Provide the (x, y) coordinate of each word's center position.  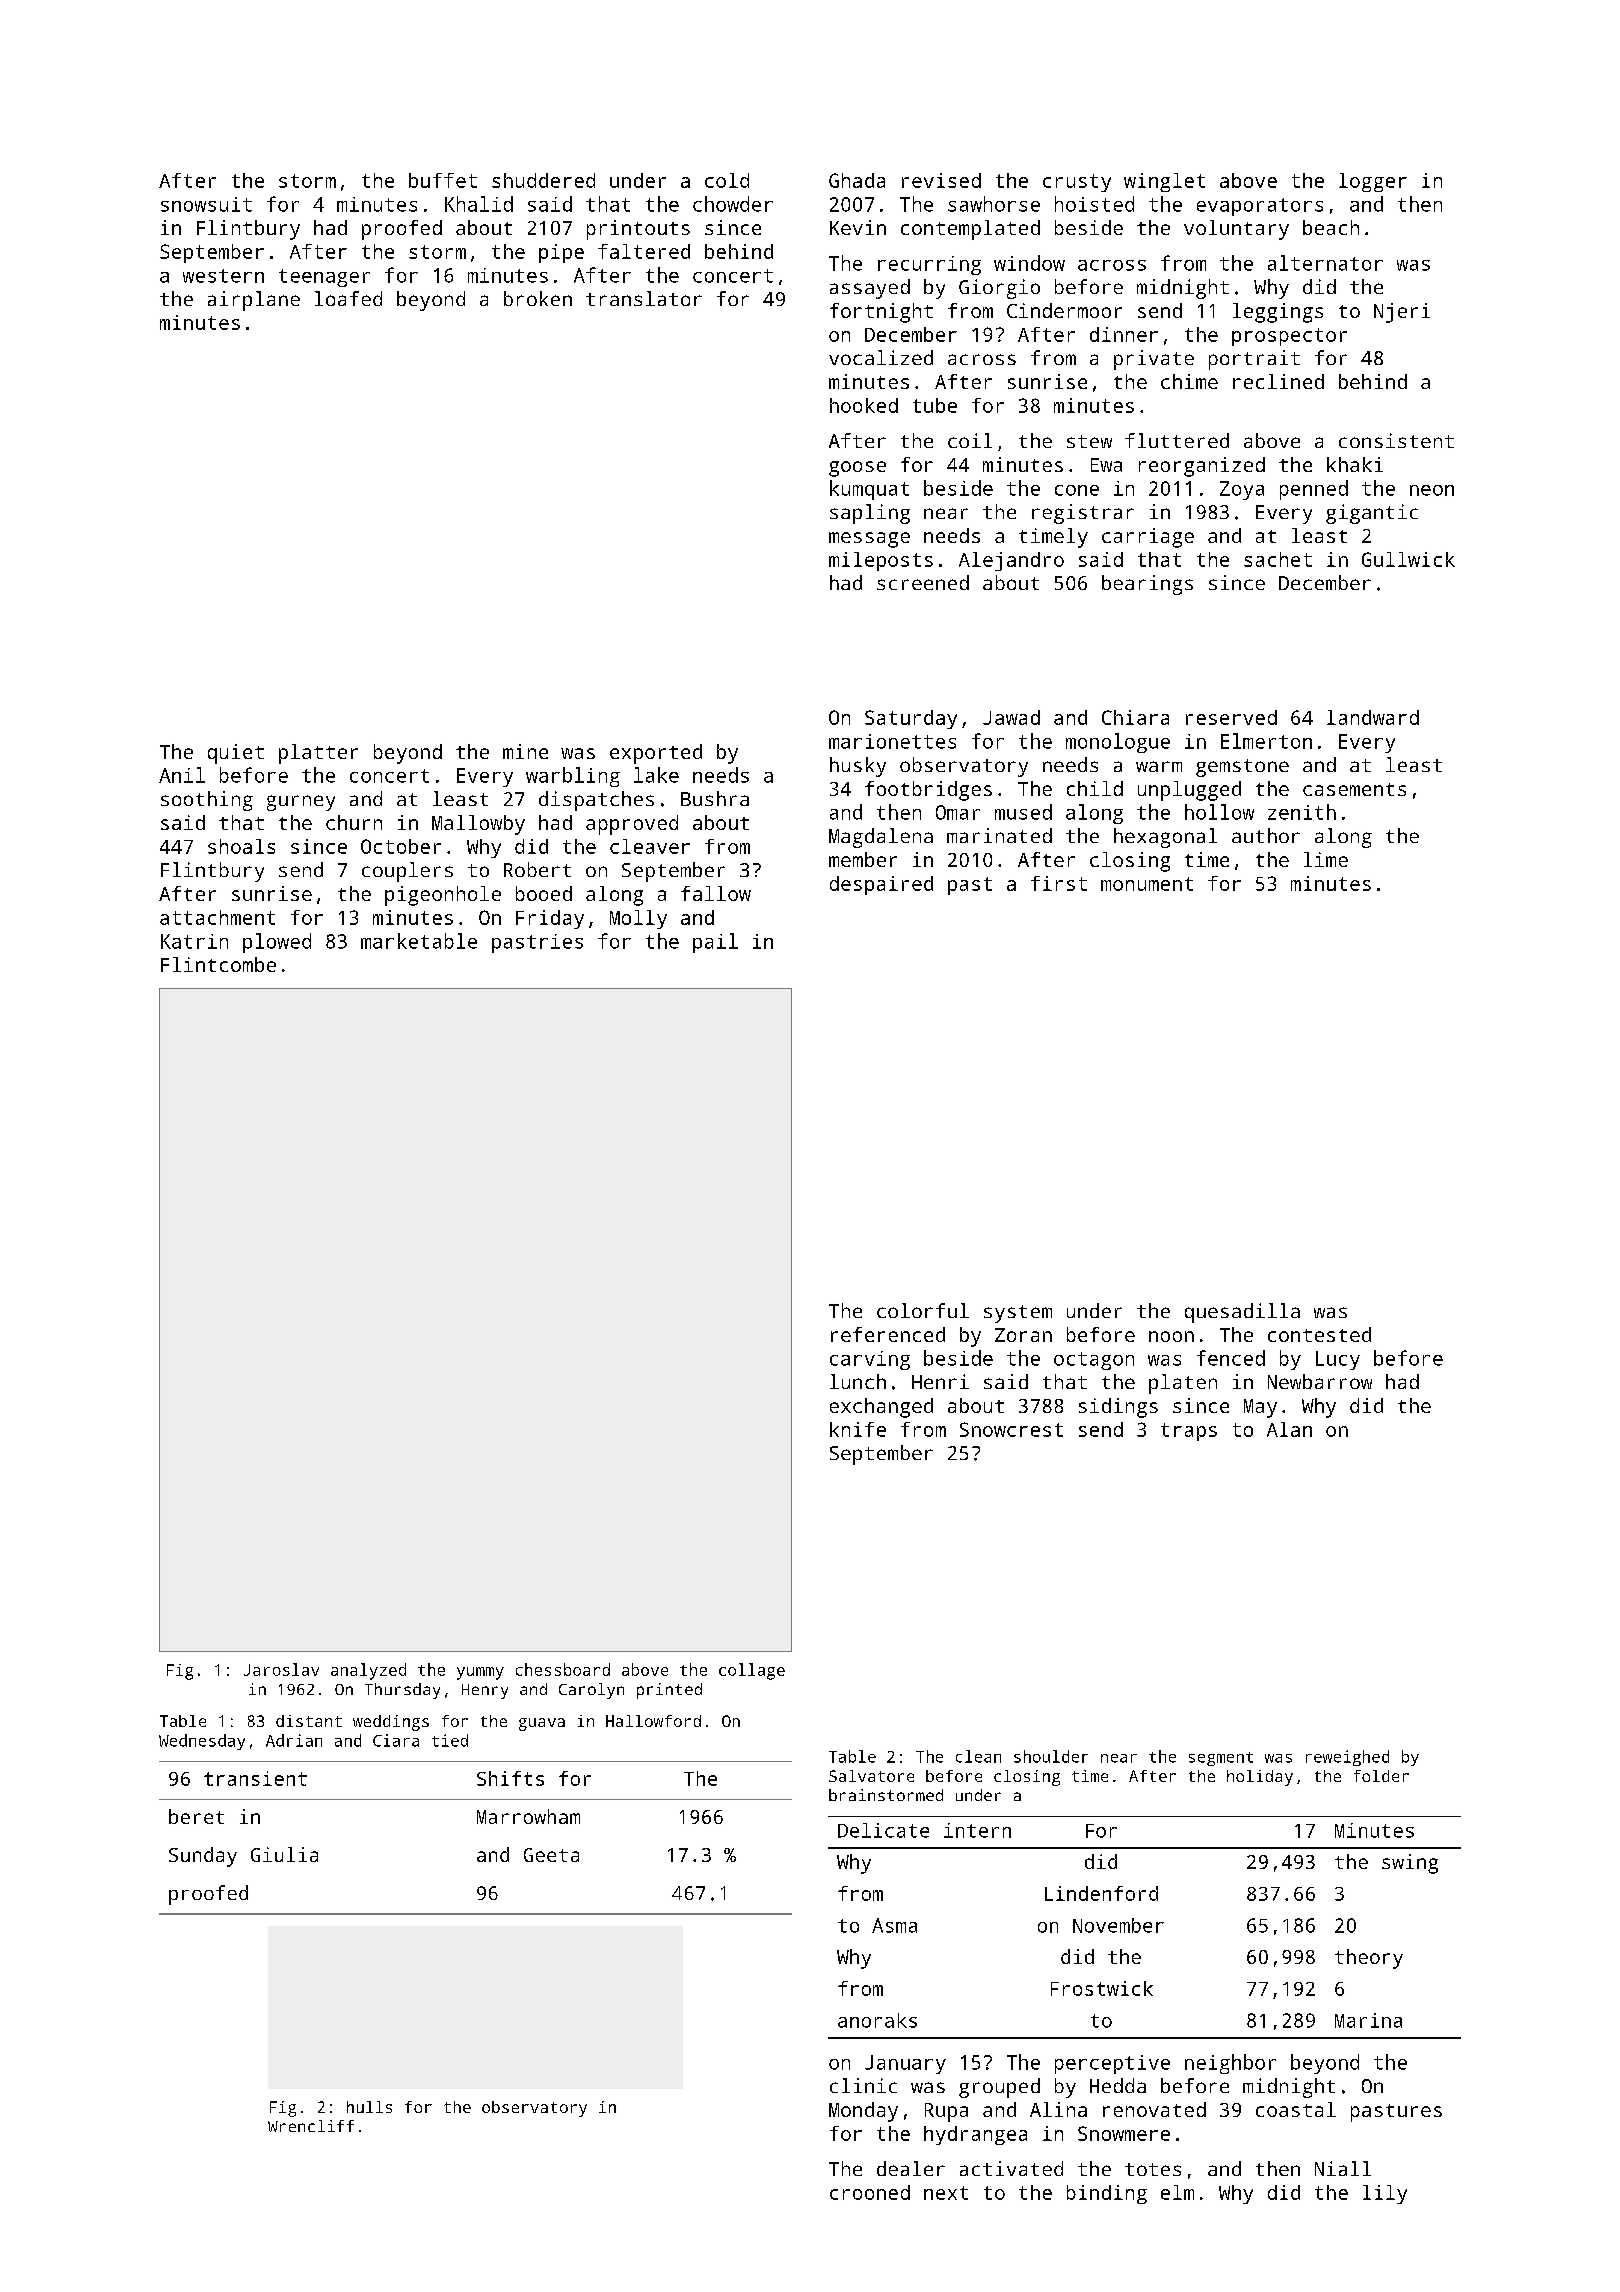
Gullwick (1408, 559)
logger (1373, 182)
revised (941, 180)
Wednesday (202, 1742)
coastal (1296, 2109)
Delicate (883, 1830)
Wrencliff (311, 2126)
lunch (858, 1381)
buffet (443, 180)
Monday (863, 2112)
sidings (1118, 1408)
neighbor (1230, 2064)
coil (970, 440)
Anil (182, 775)
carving (870, 1360)
